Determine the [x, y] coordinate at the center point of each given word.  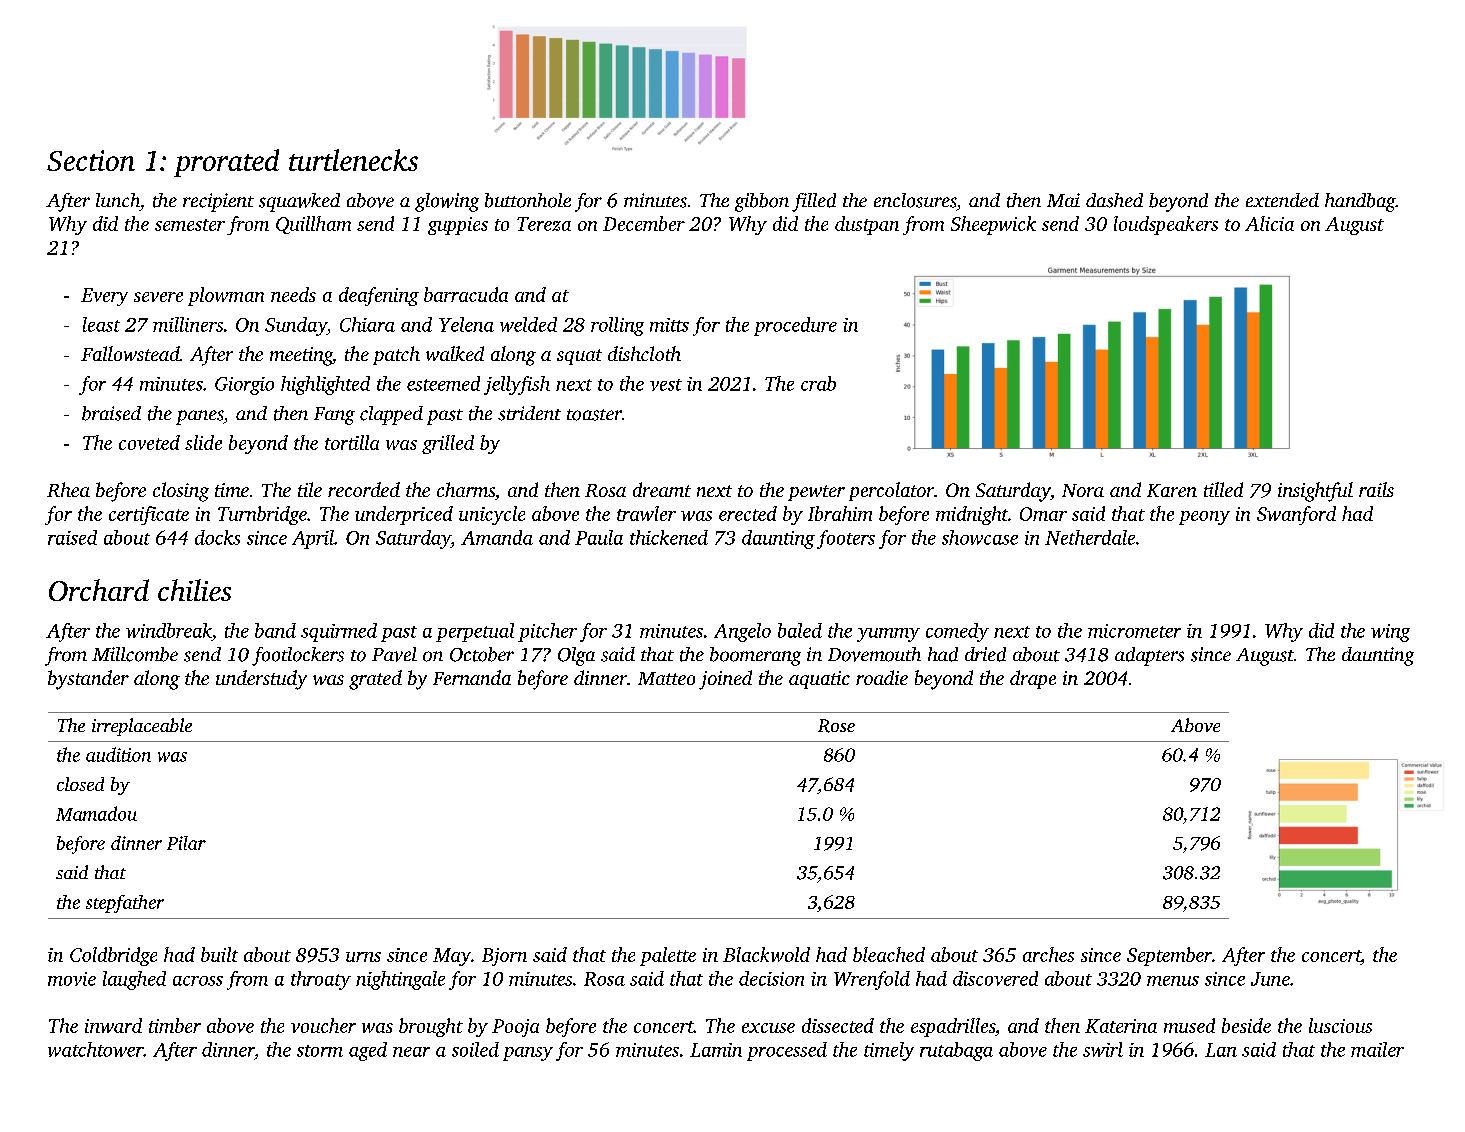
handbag [1360, 202]
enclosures [915, 200]
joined [725, 680]
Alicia [1269, 223]
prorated [226, 163]
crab [818, 383]
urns [363, 957]
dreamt [662, 489]
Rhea [68, 489]
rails [1376, 489]
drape [1033, 679]
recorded [364, 489]
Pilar [186, 843]
